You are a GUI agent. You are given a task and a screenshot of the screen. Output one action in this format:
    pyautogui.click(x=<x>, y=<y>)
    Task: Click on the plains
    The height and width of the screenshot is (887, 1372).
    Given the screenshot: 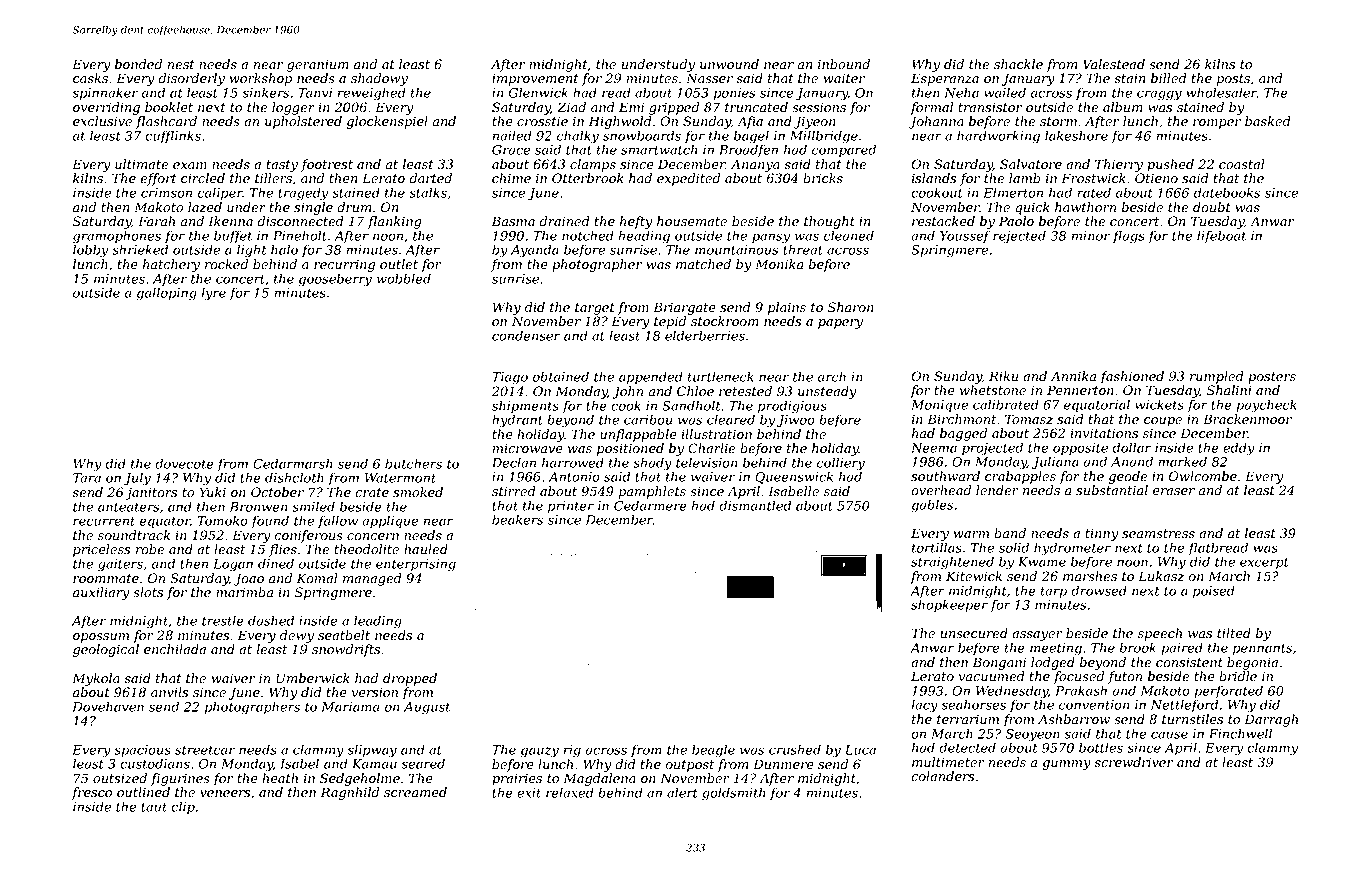 What is the action you would take?
    pyautogui.click(x=787, y=308)
